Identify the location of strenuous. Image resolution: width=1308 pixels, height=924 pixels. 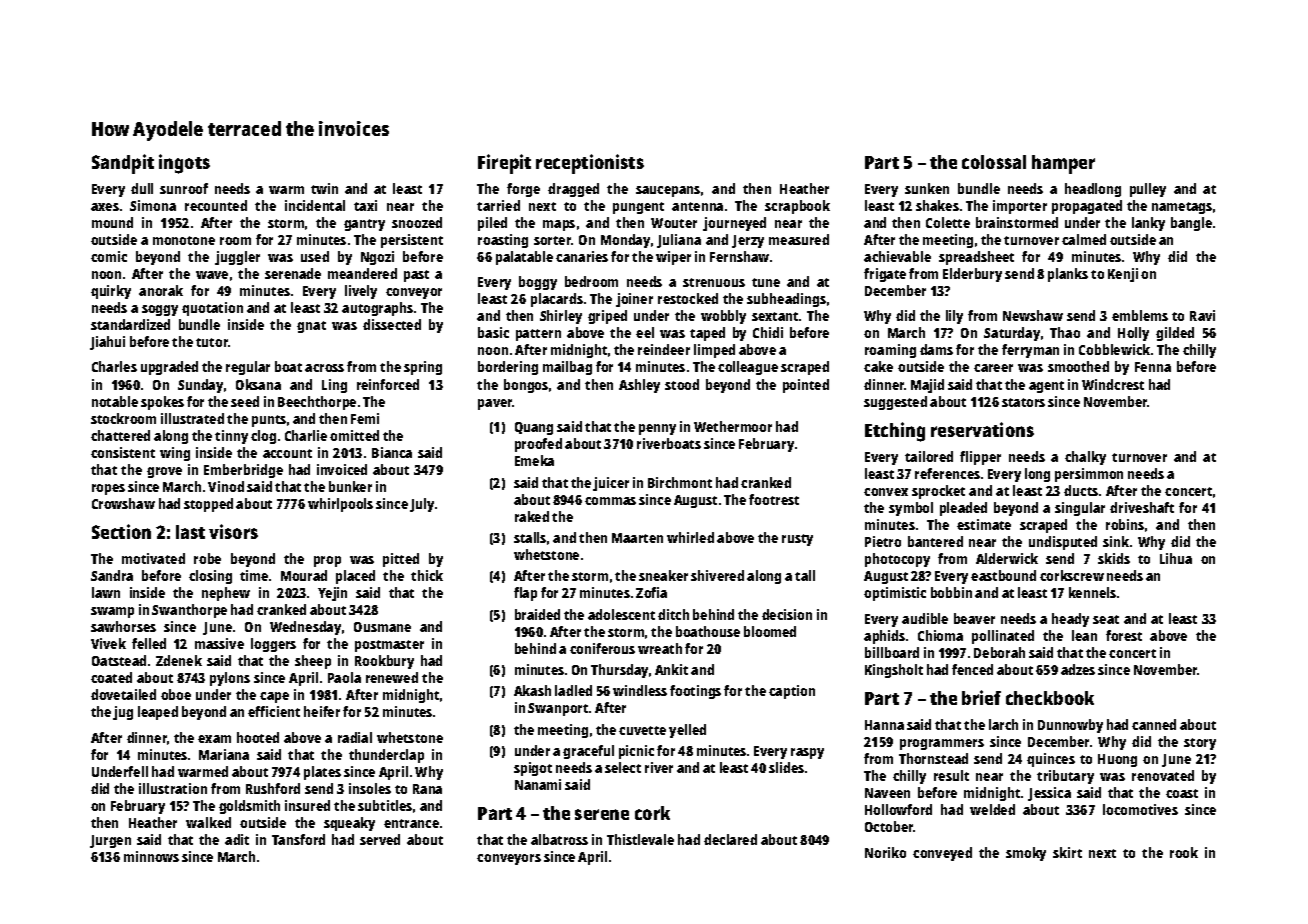
(714, 282).
